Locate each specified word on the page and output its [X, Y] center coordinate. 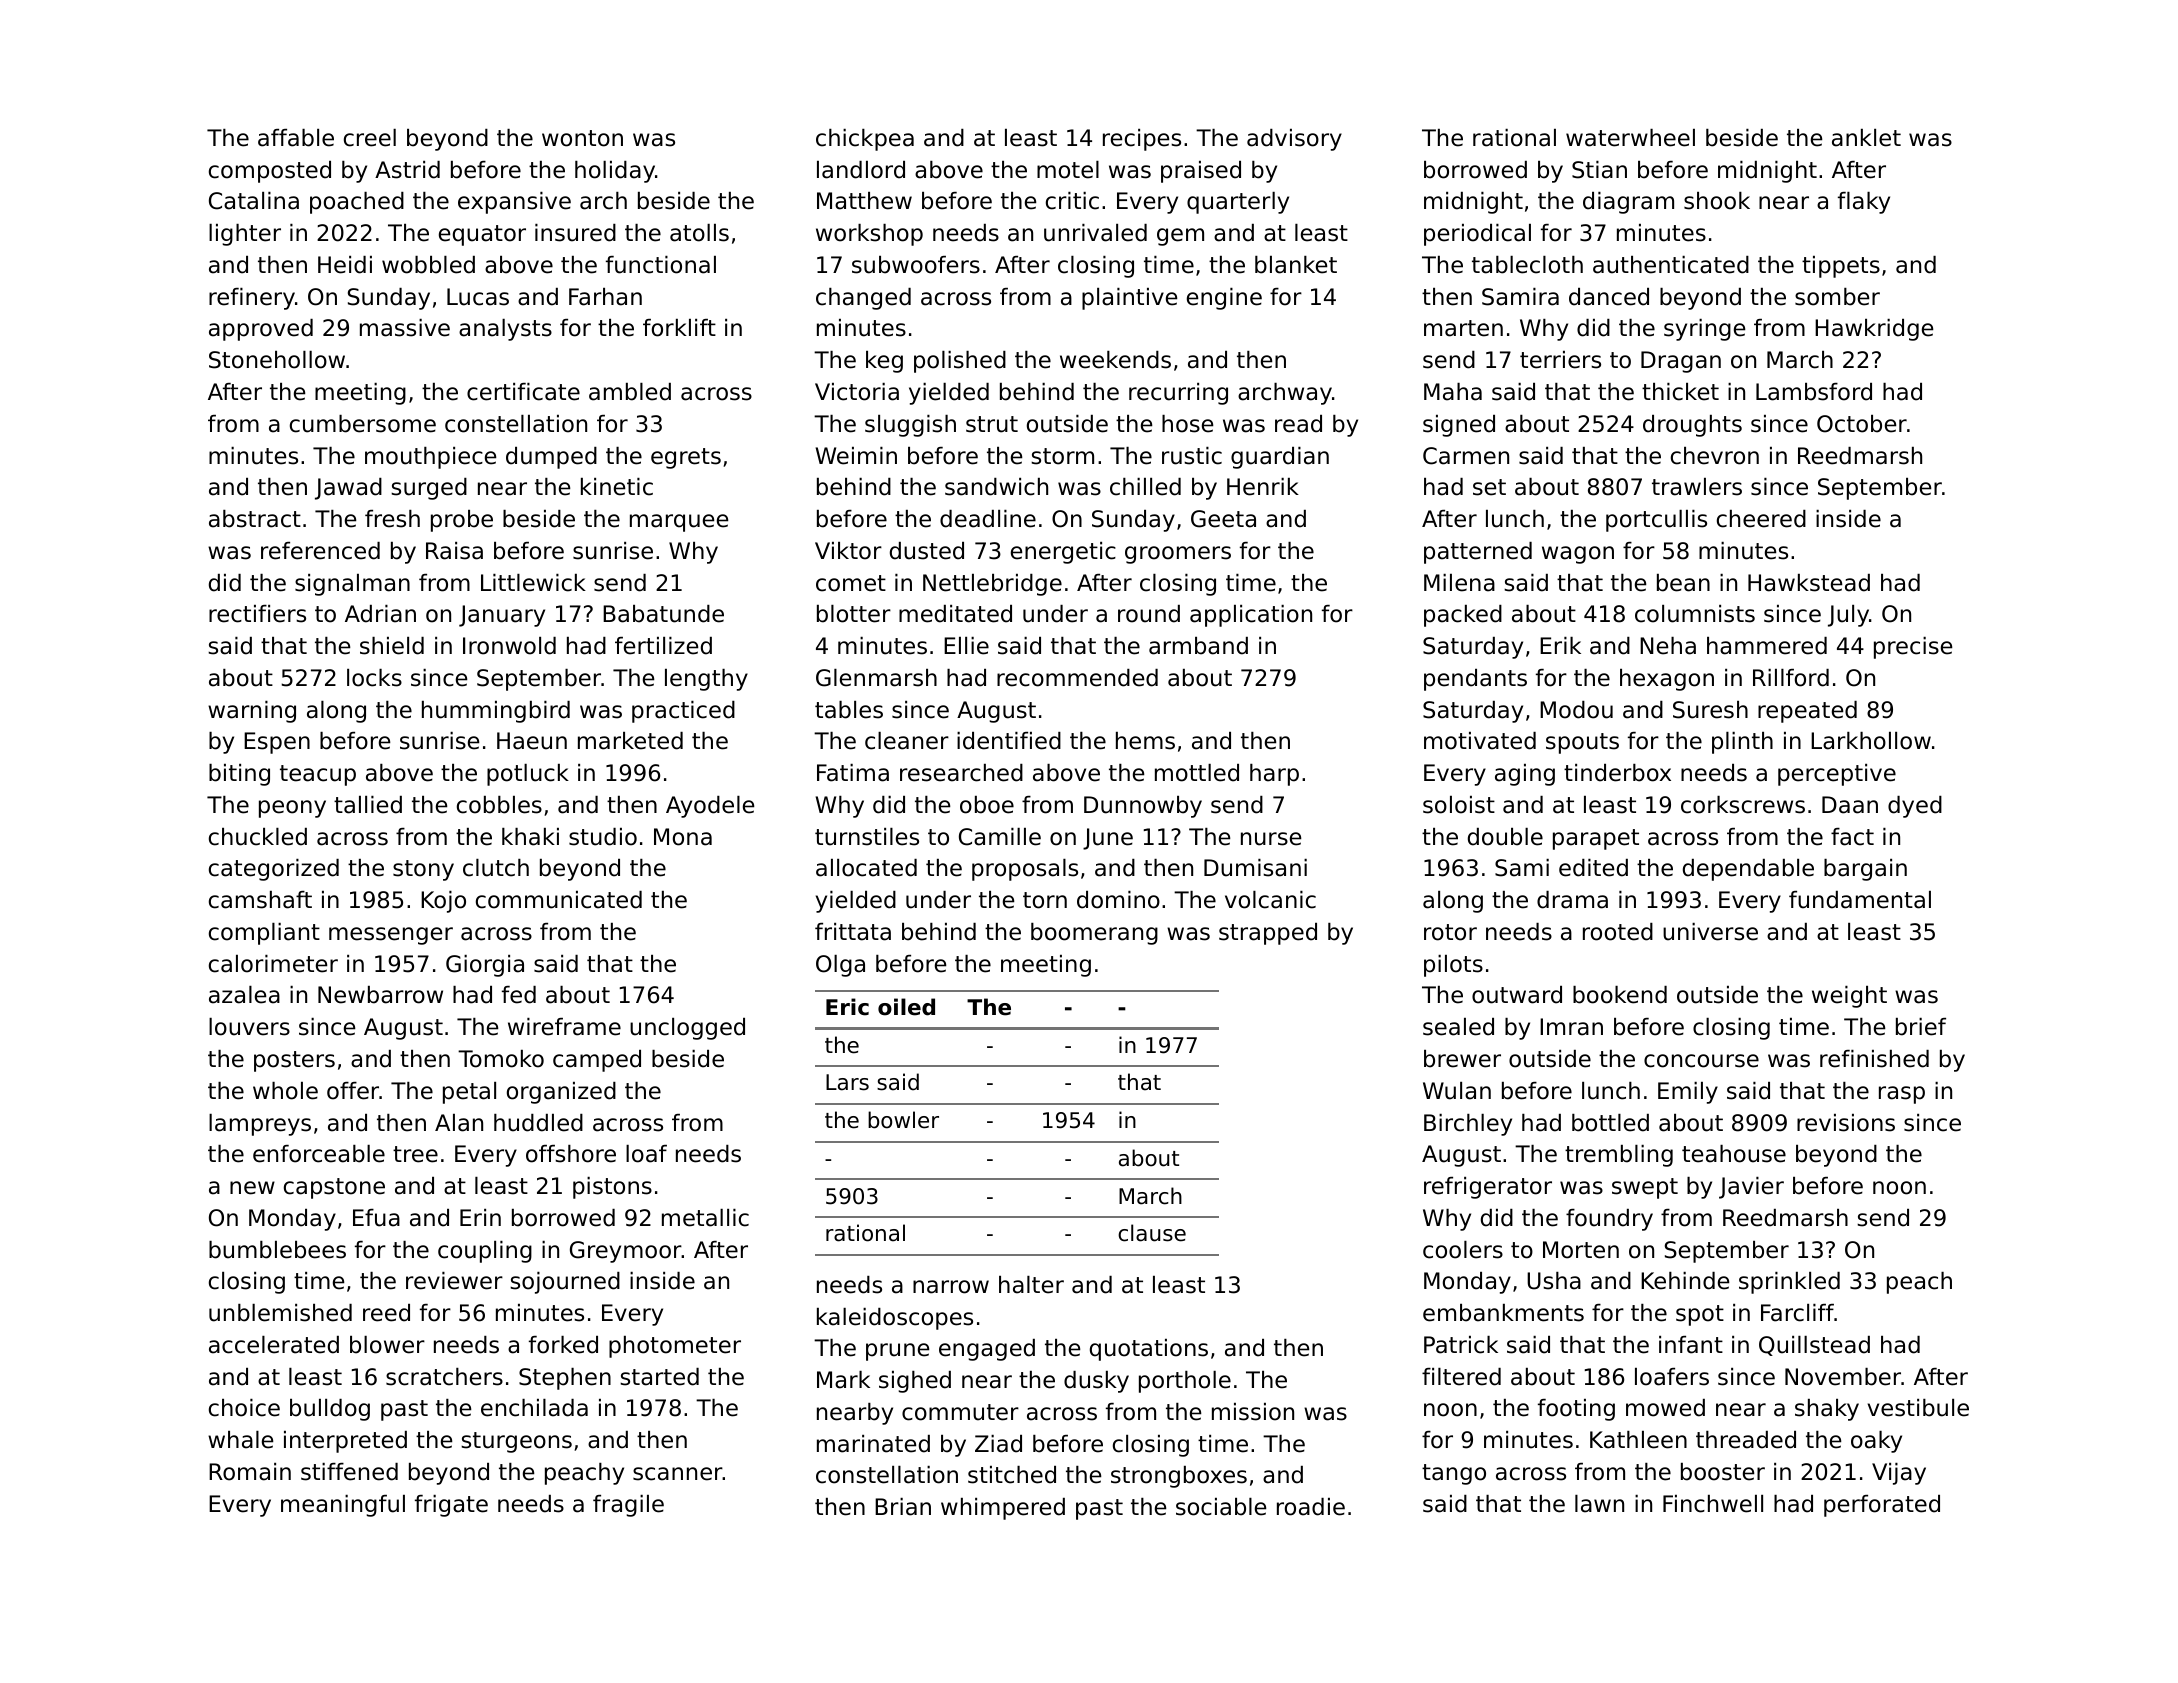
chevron [1715, 456]
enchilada [534, 1408]
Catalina [254, 201]
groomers [1178, 555]
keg [884, 362]
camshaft [260, 900]
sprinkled [1789, 1283]
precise [1913, 648]
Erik [1560, 645]
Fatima [853, 773]
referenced [320, 551]
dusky [1096, 1382]
